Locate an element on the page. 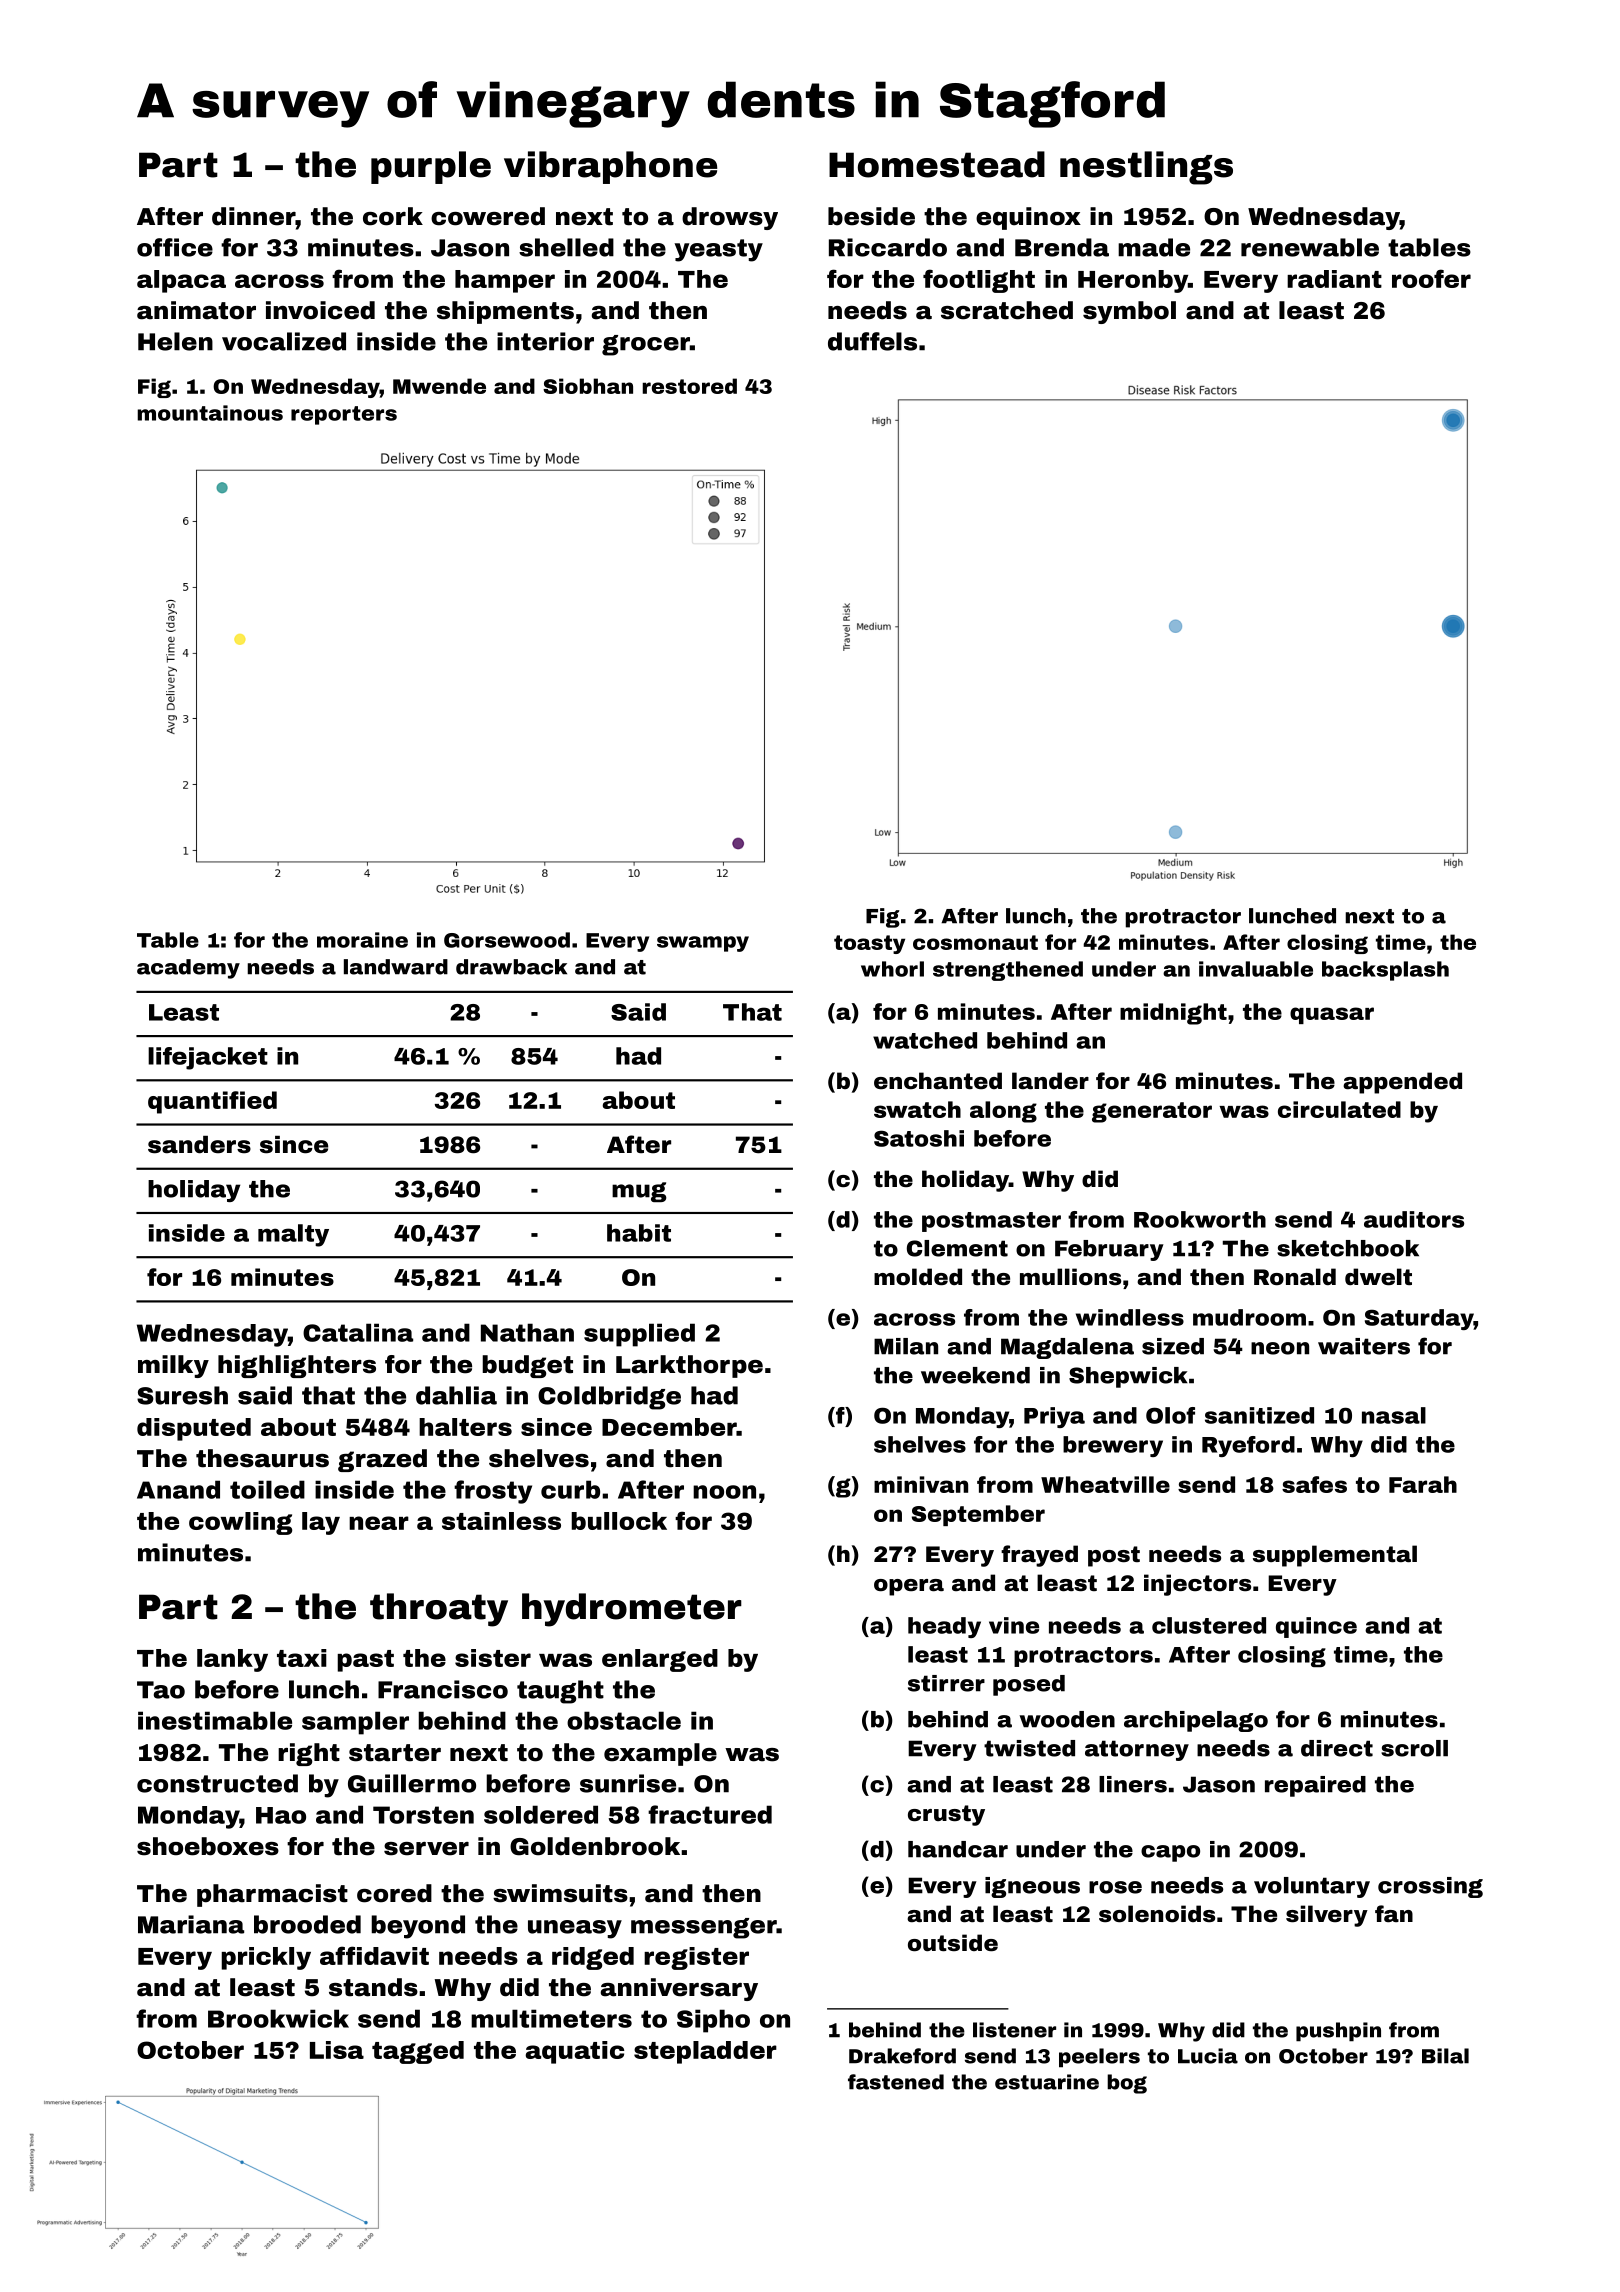 The width and height of the page is (1620, 2292). Mwende is located at coordinates (439, 386).
